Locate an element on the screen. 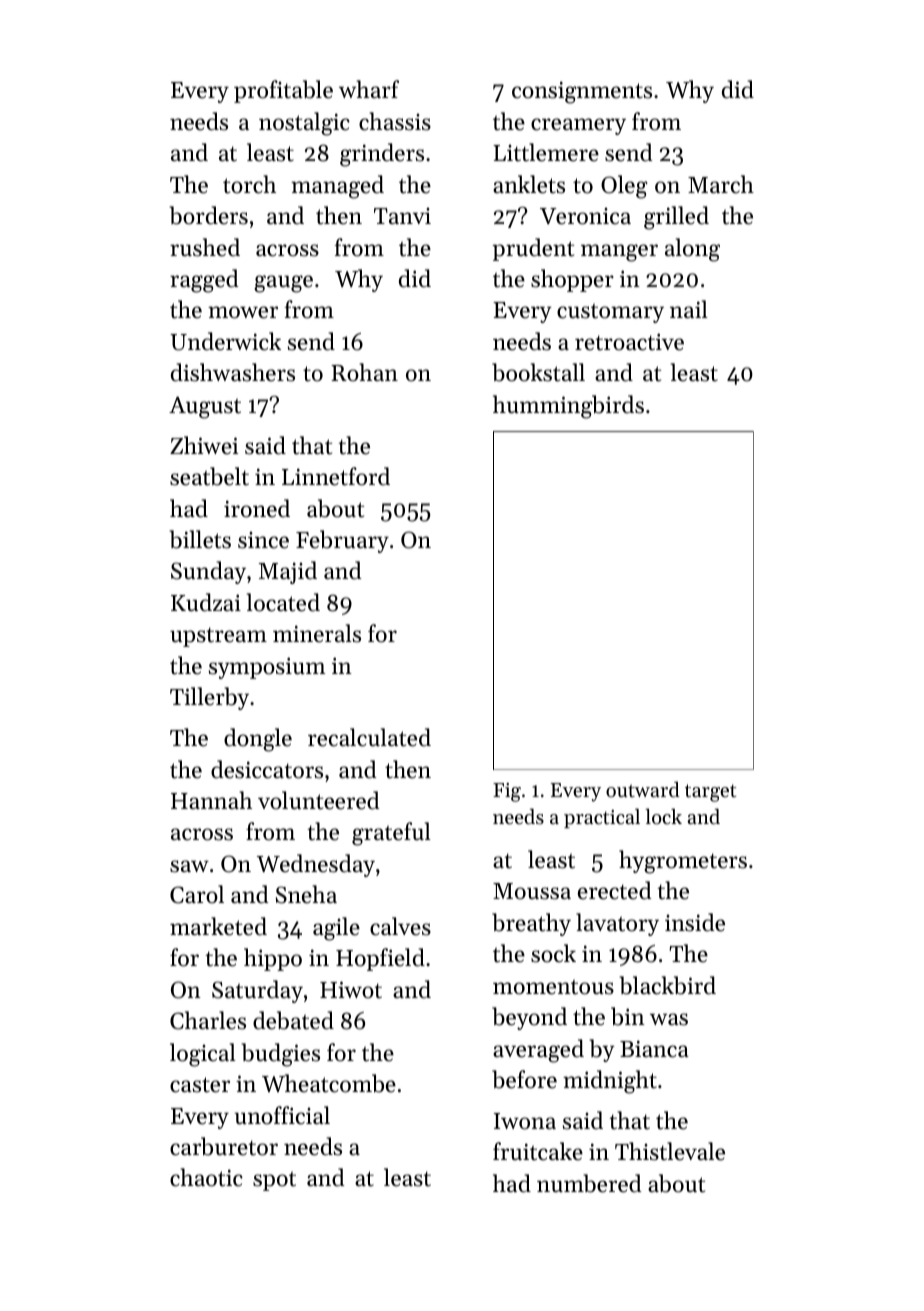 Image resolution: width=924 pixels, height=1311 pixels. Majid is located at coordinates (288, 572).
